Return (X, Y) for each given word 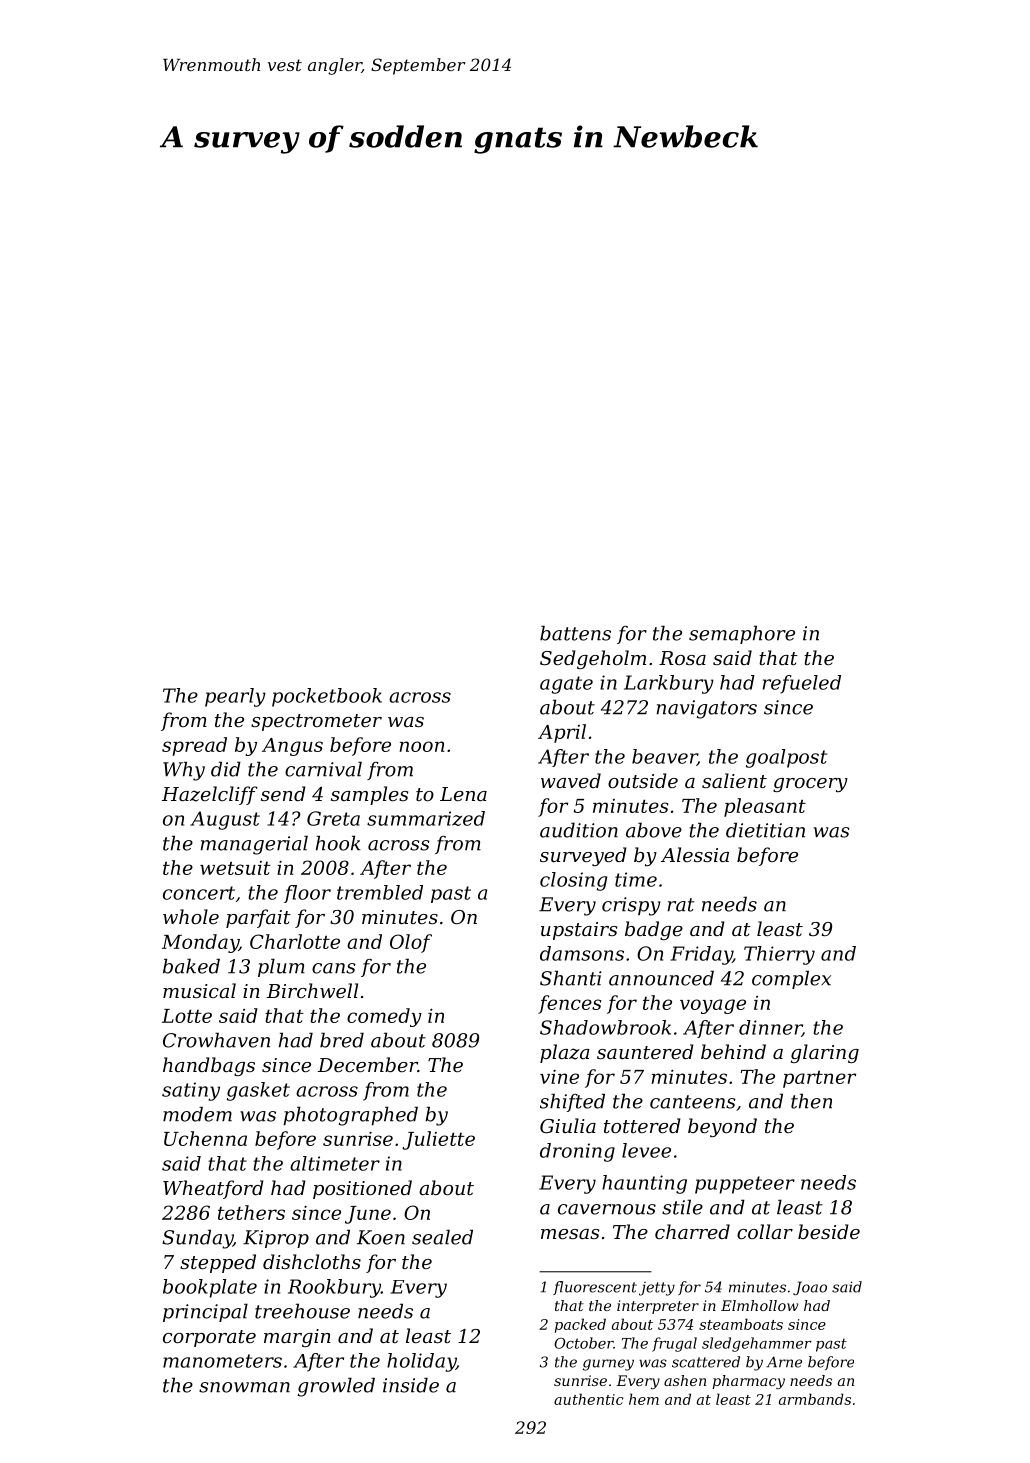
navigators (706, 709)
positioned (362, 1189)
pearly (235, 697)
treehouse (302, 1311)
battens (575, 633)
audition (579, 830)
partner (819, 1079)
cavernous (607, 1209)
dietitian (765, 830)
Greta (333, 818)
